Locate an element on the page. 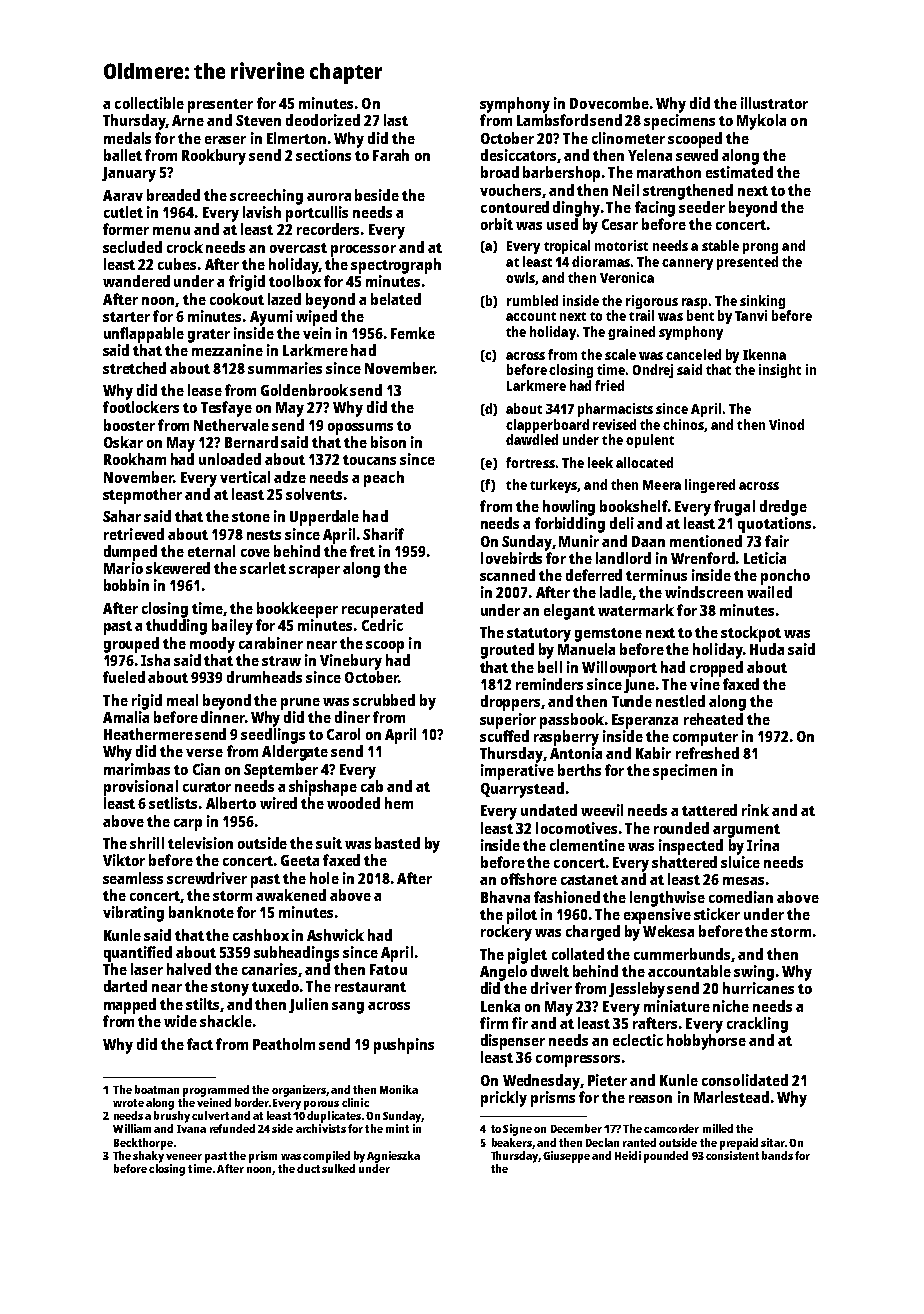 The width and height of the document is (924, 1314). prong is located at coordinates (760, 248).
